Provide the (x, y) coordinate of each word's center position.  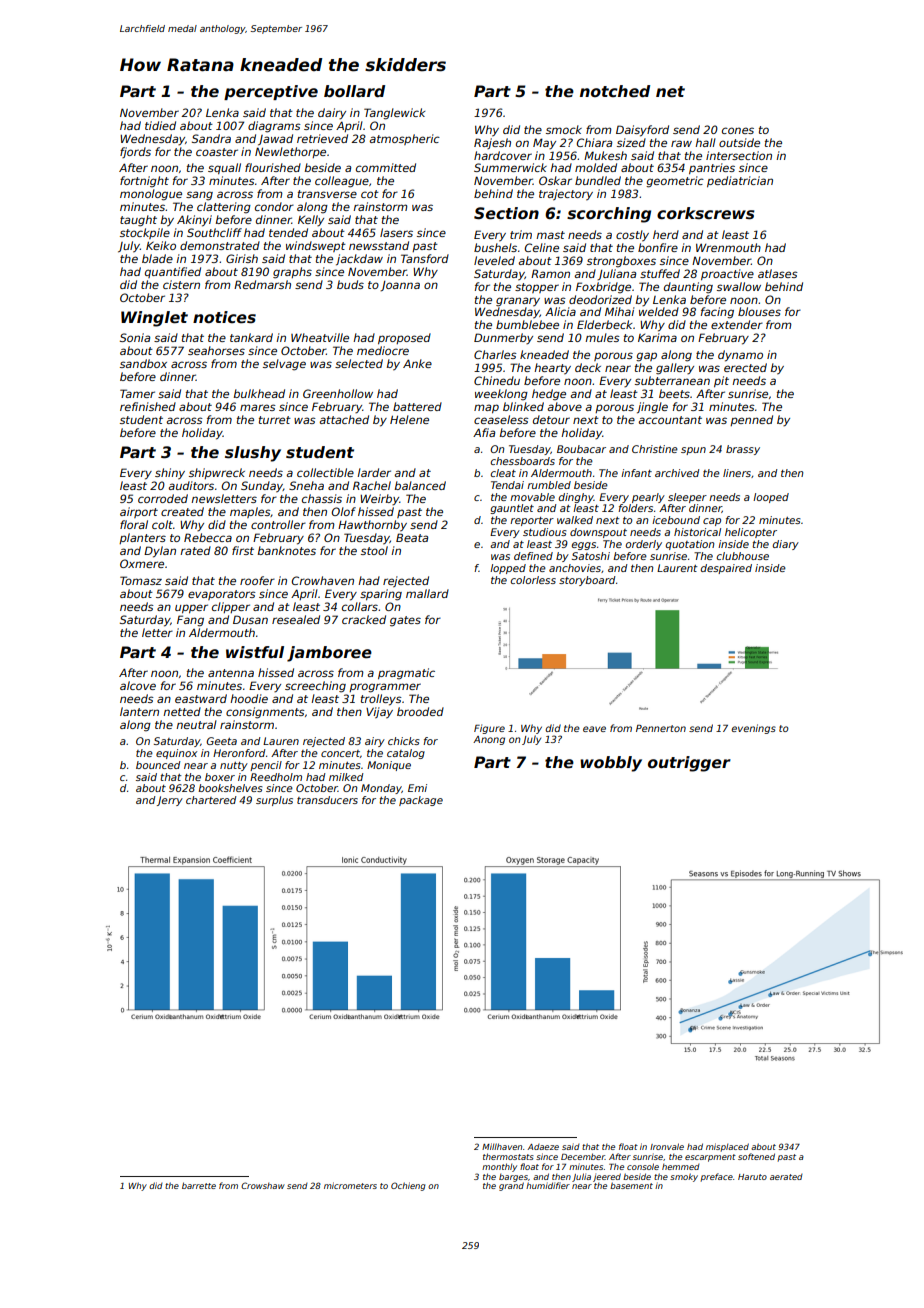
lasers (396, 232)
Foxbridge (603, 288)
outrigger (689, 764)
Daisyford (642, 131)
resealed (296, 619)
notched (615, 91)
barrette (199, 1185)
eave (594, 729)
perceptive (271, 92)
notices (224, 317)
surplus (274, 801)
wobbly (611, 764)
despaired (726, 569)
